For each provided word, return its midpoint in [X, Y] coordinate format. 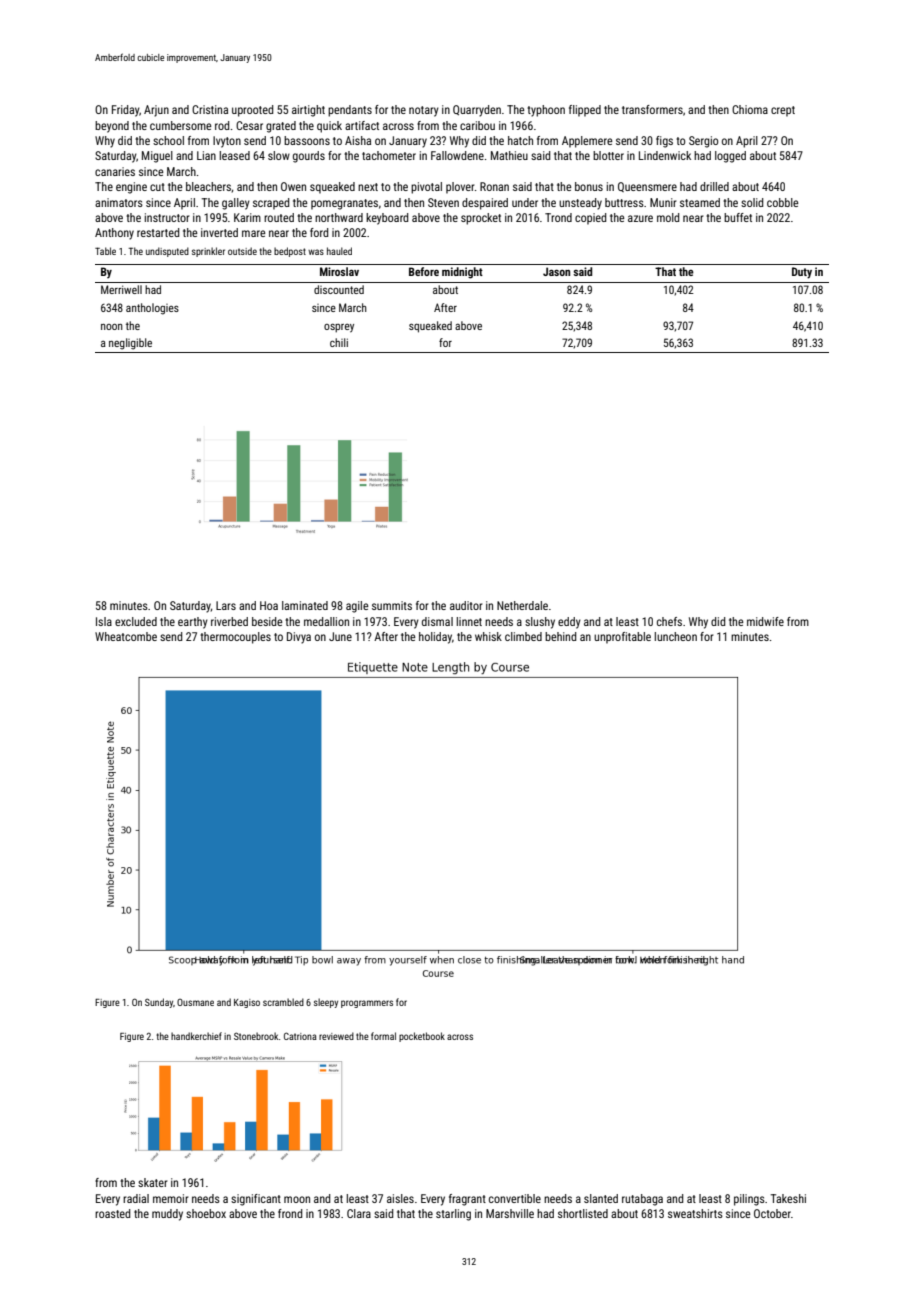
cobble [782, 202]
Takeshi [788, 1198]
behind [560, 636]
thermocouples [235, 638]
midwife [765, 621]
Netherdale [522, 605]
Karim [247, 217]
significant [256, 1200]
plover [460, 188]
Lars [226, 605]
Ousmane [195, 1002]
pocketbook [422, 1037]
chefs [669, 621]
